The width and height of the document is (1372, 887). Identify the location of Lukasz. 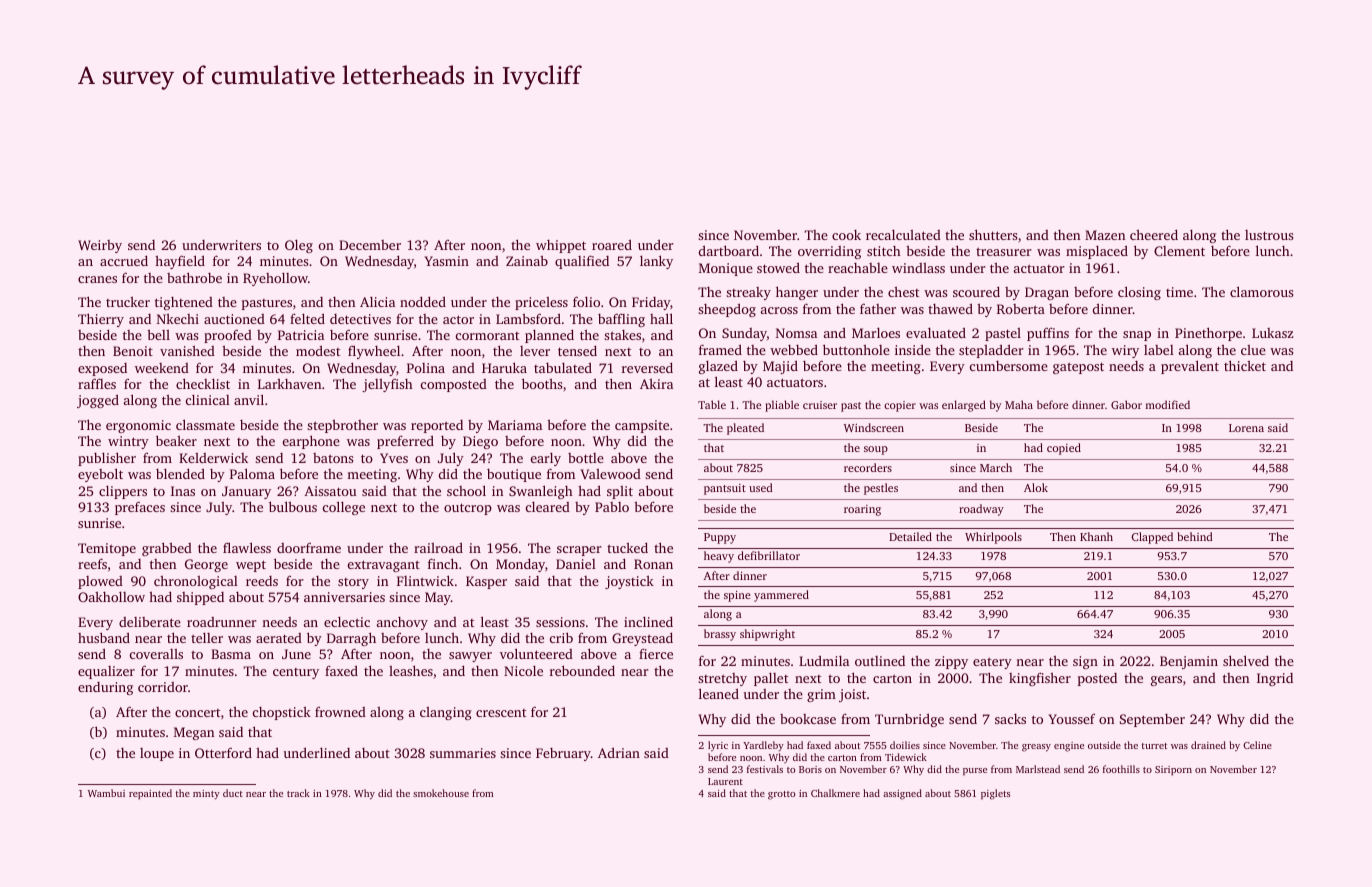
(1273, 333).
